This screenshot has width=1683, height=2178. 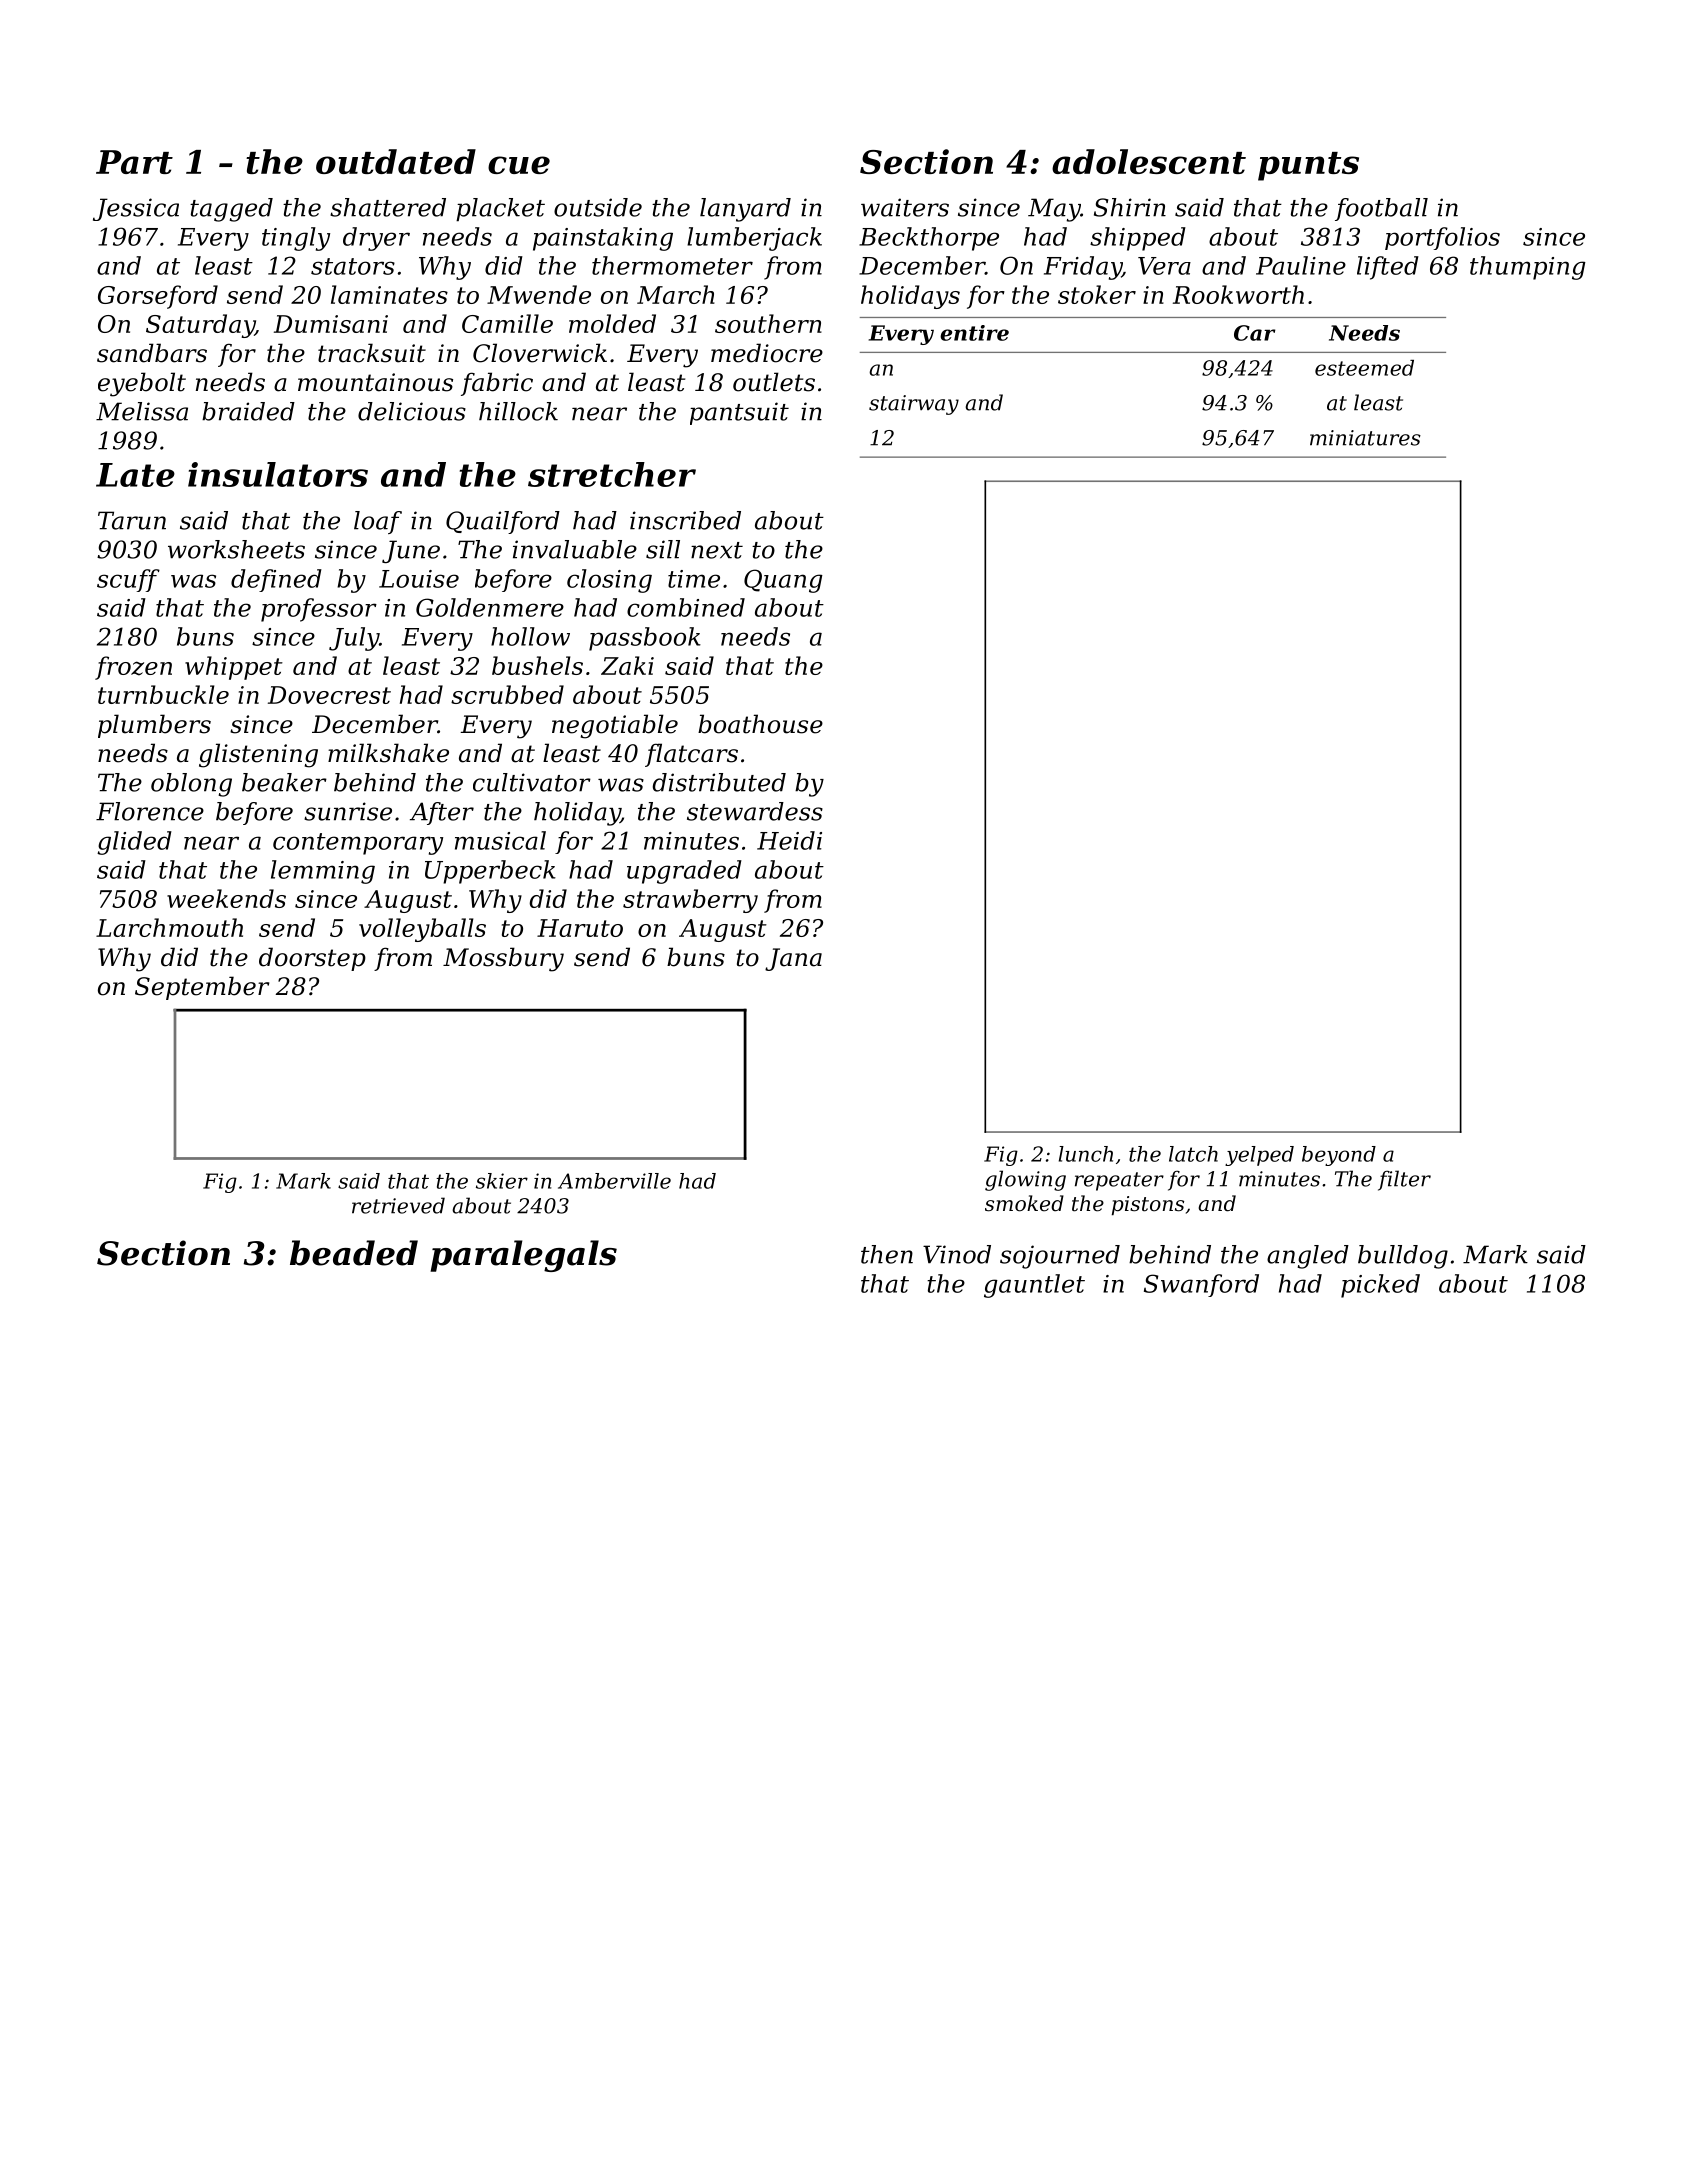 I want to click on miniatures, so click(x=1365, y=438).
